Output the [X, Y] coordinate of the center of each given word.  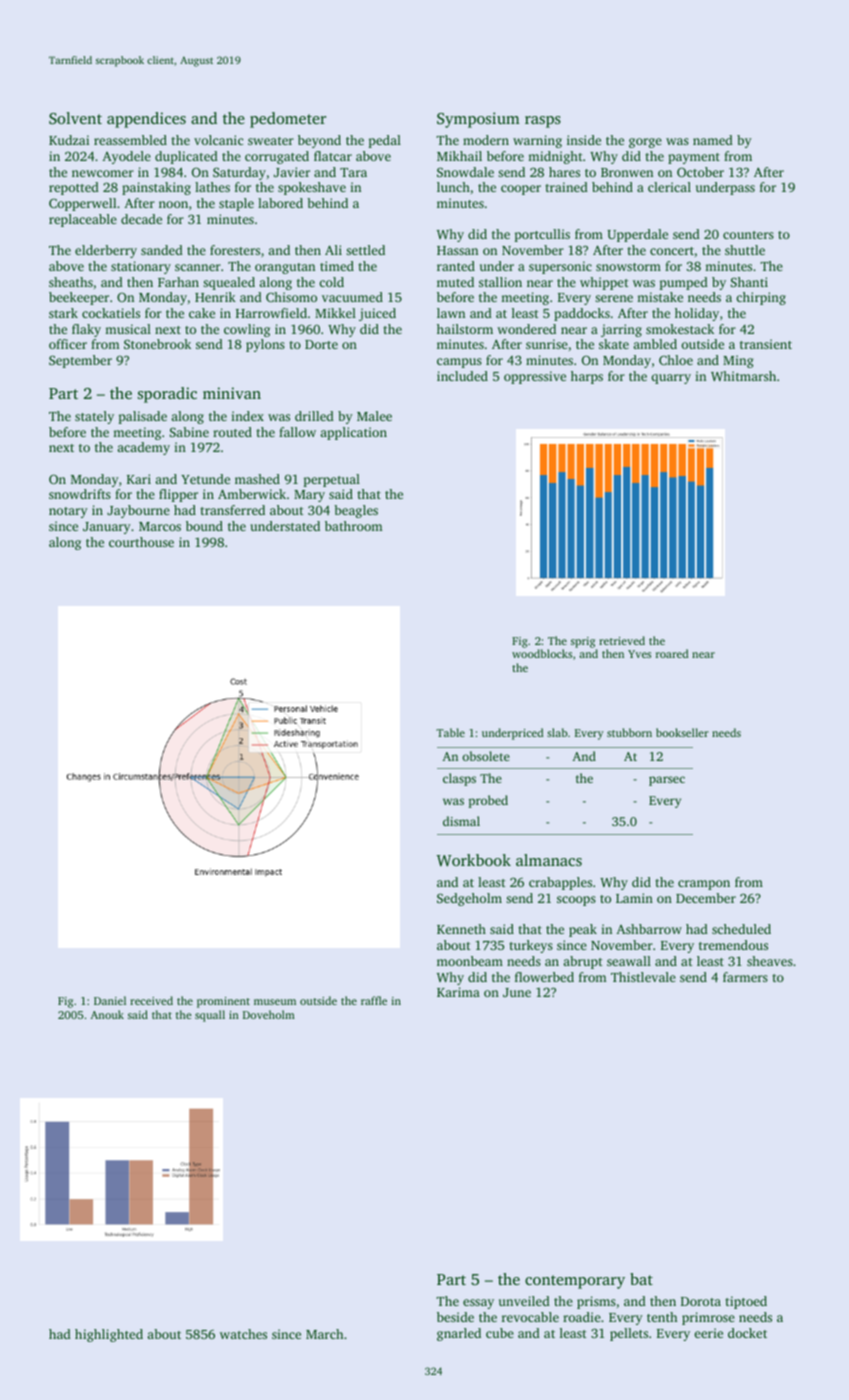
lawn [451, 313]
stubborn [629, 732]
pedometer [288, 120]
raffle [374, 1000]
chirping [761, 298]
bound [204, 526]
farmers [745, 977]
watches [243, 1334]
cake [202, 313]
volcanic [218, 140]
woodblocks [542, 653]
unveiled [524, 1301]
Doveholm [269, 1014]
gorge [645, 143]
